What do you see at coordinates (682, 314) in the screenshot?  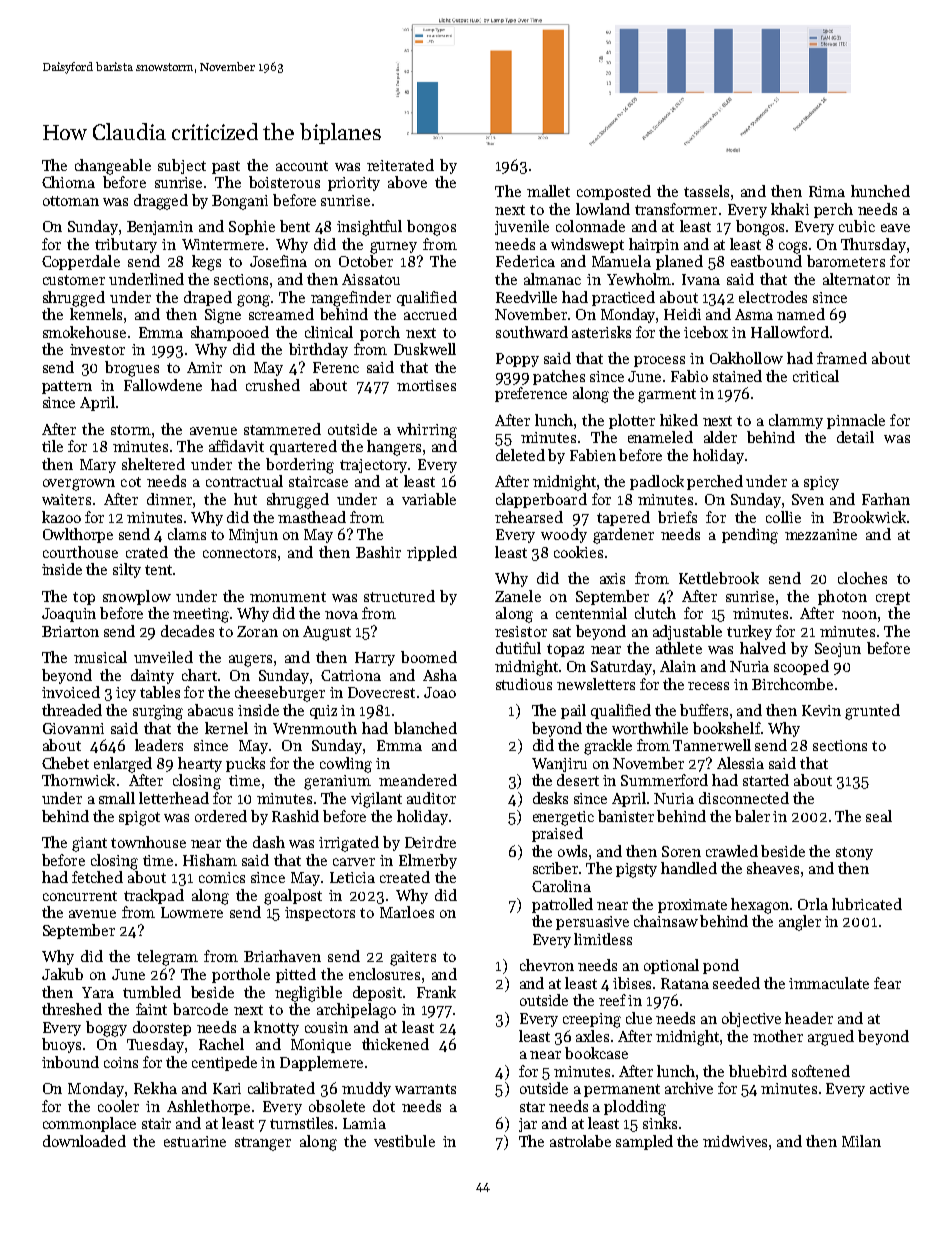 I see `Heidi` at bounding box center [682, 314].
